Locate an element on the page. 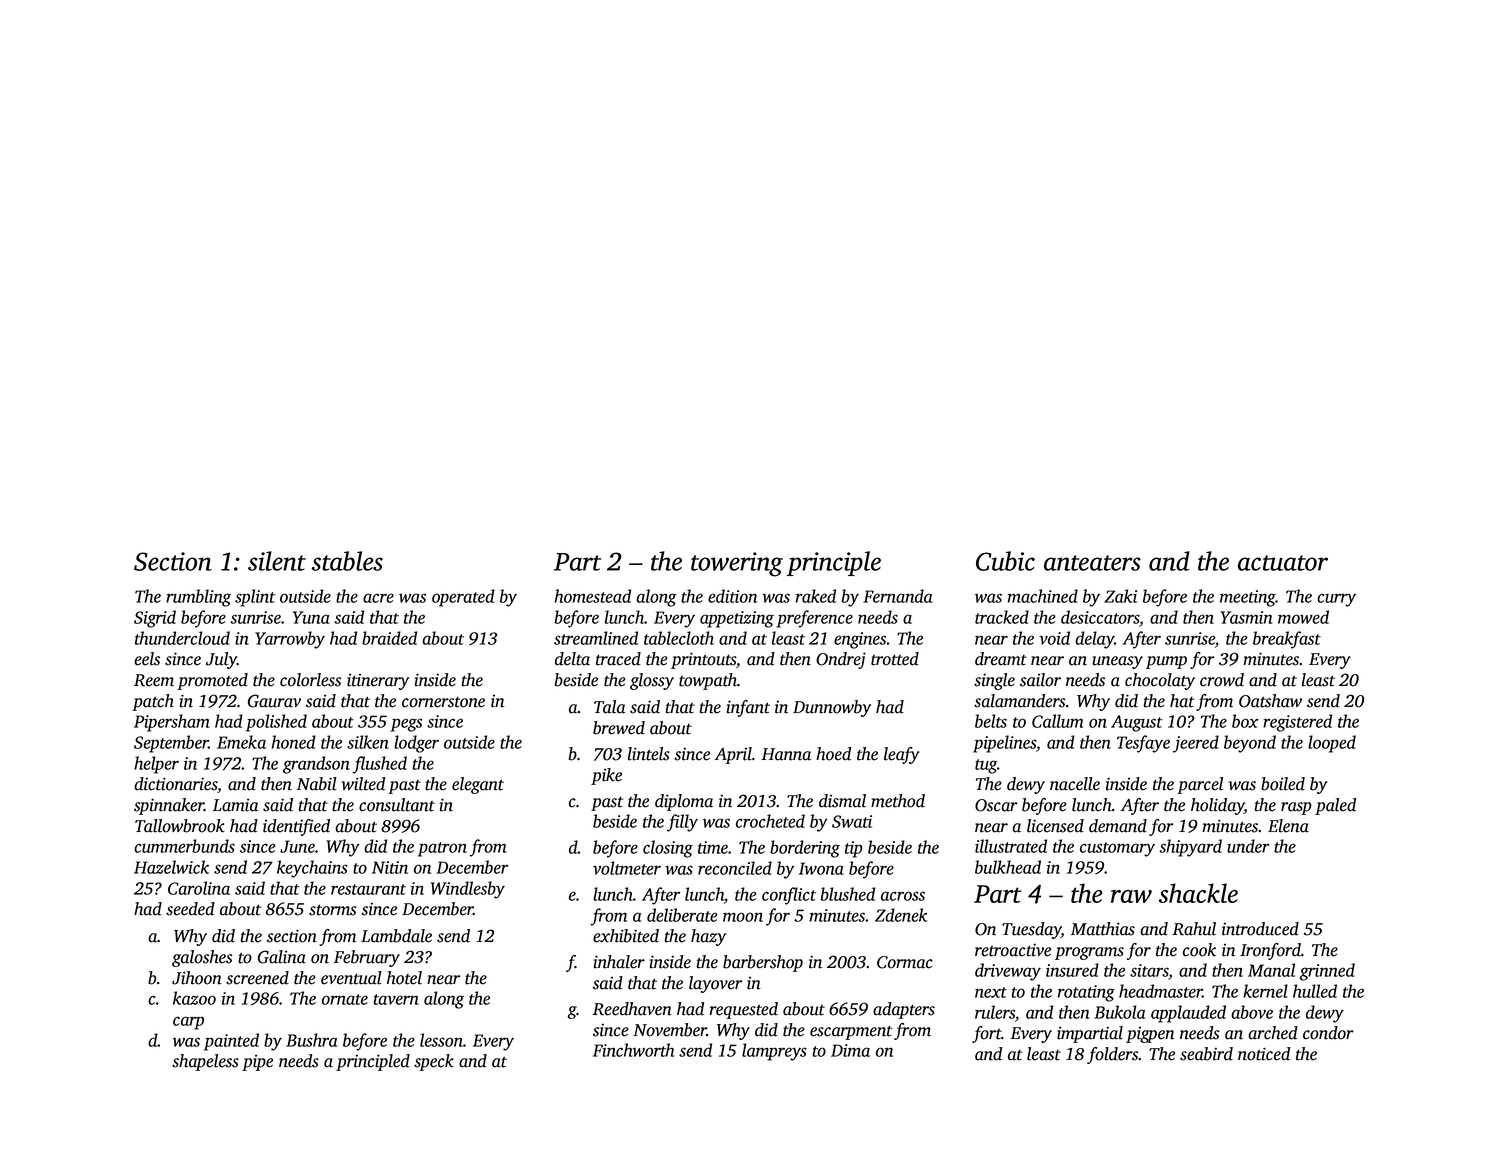 The height and width of the page is (1158, 1499). shackle is located at coordinates (1198, 893).
